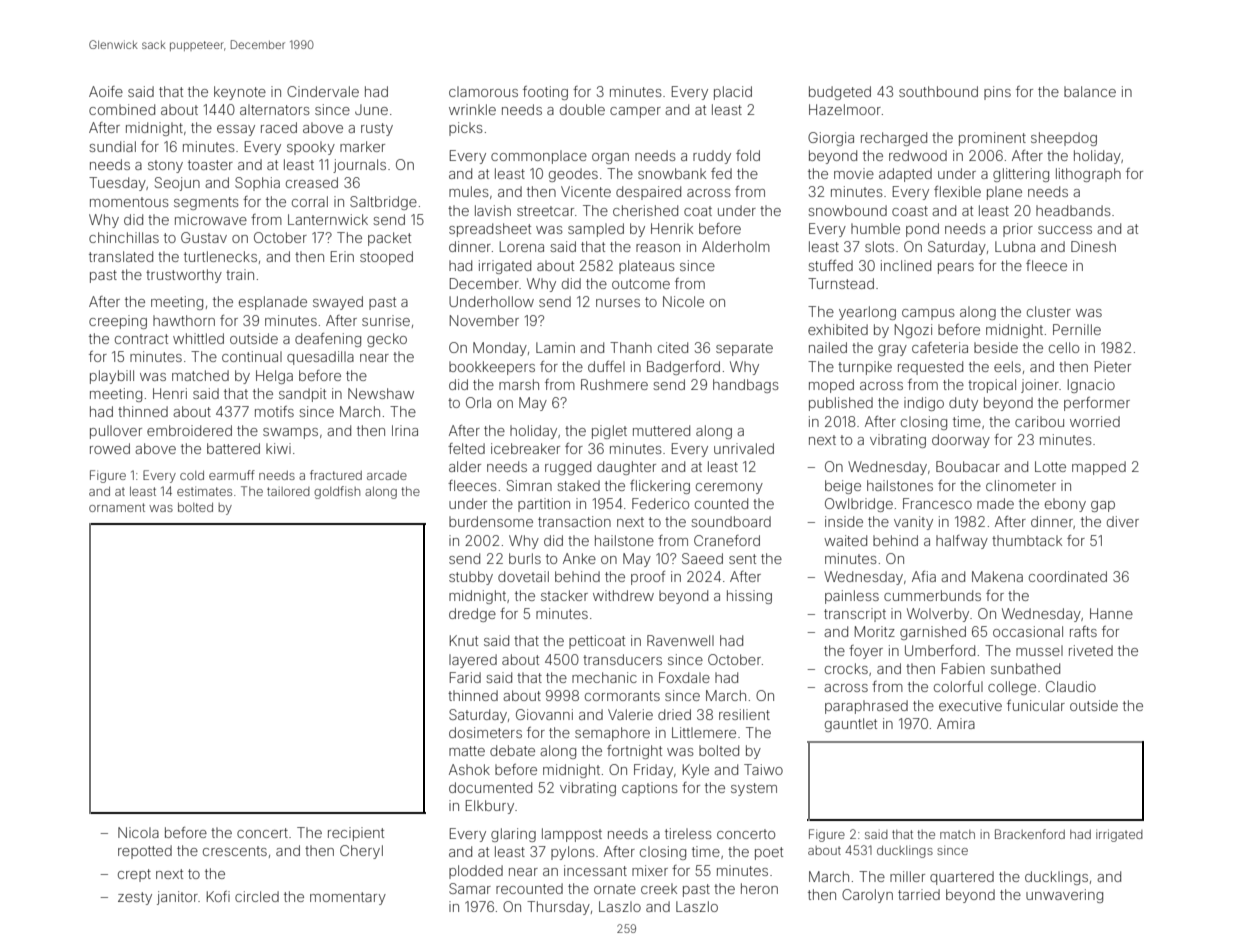  What do you see at coordinates (894, 139) in the screenshot?
I see `recharged` at bounding box center [894, 139].
